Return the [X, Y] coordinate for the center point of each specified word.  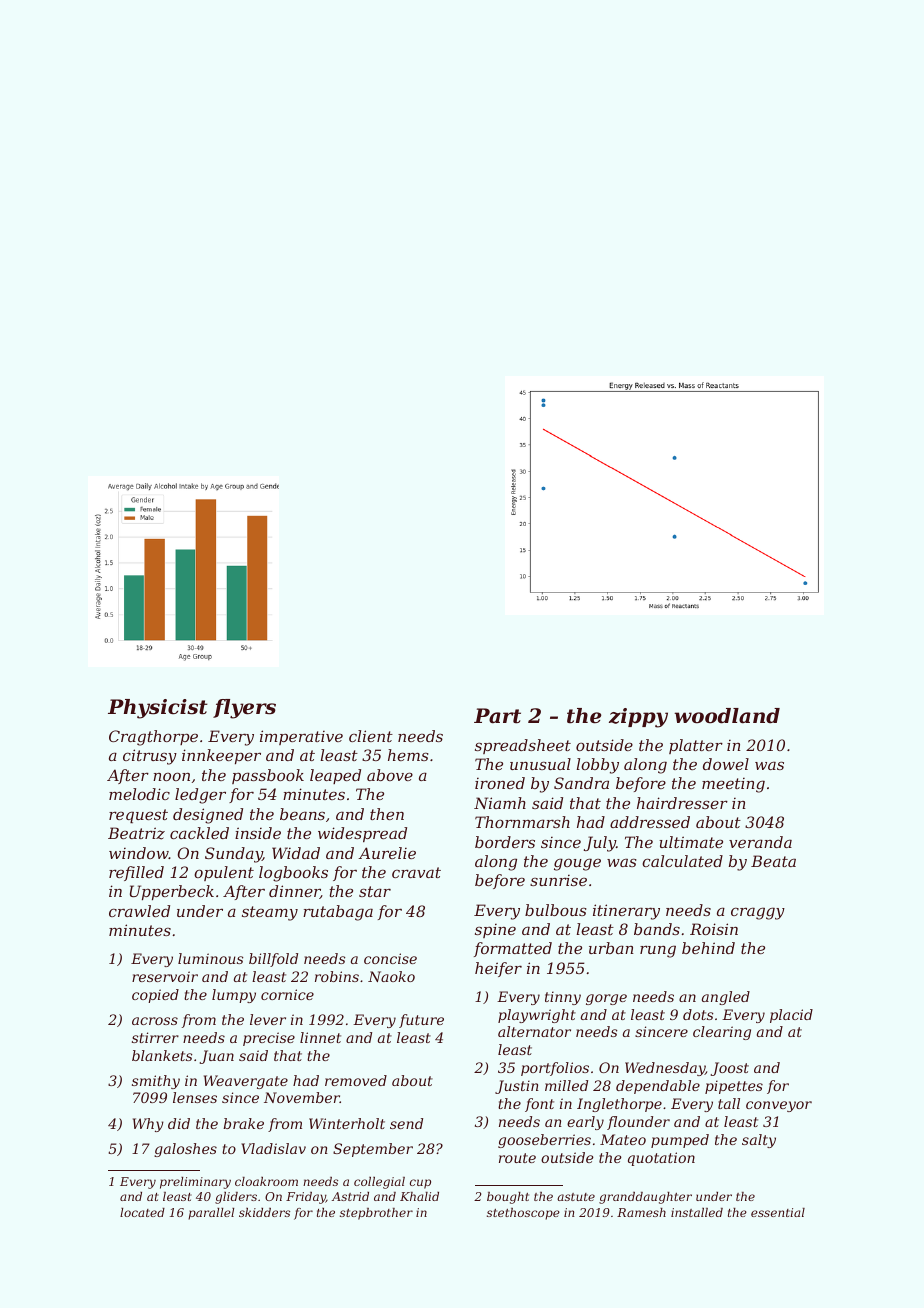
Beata [773, 861]
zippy [638, 718]
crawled [139, 911]
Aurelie [387, 853]
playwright [537, 1016]
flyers [244, 709]
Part [497, 716]
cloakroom [266, 1181]
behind [708, 948]
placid [791, 1016]
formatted [513, 949]
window [139, 853]
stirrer [155, 1037]
